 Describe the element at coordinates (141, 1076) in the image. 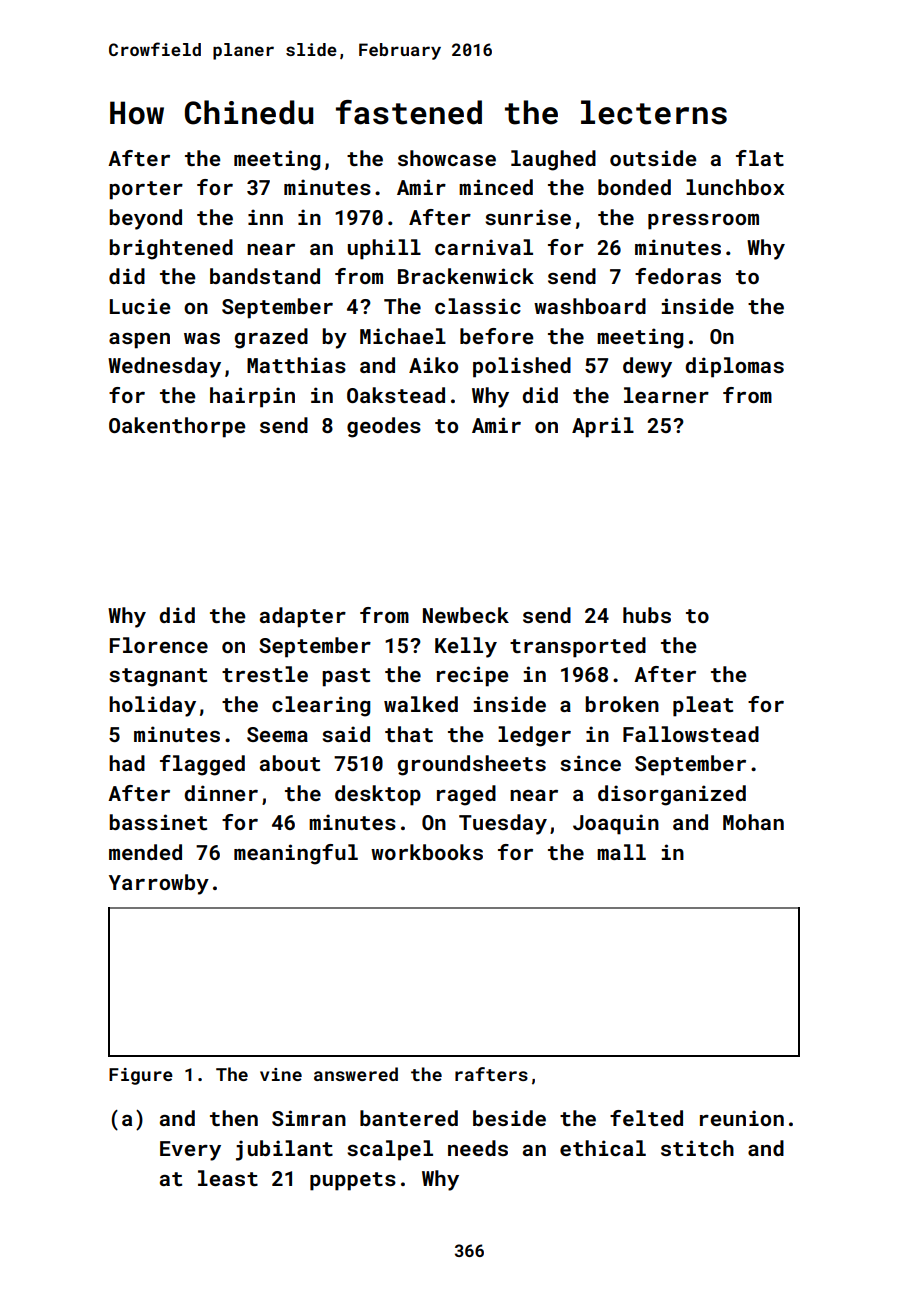

I see `Figure` at that location.
